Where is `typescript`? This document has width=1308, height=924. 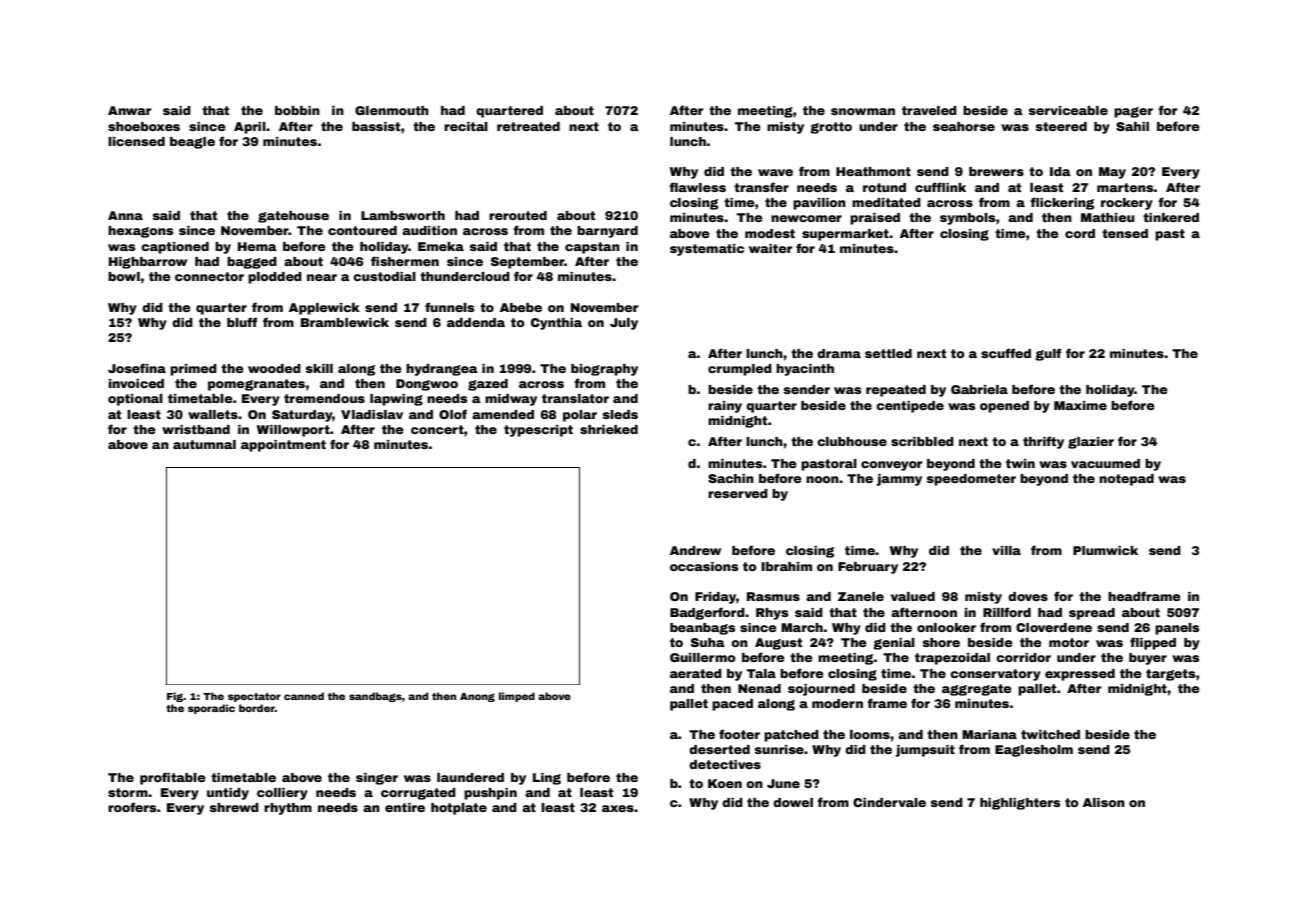
typescript is located at coordinates (538, 431).
